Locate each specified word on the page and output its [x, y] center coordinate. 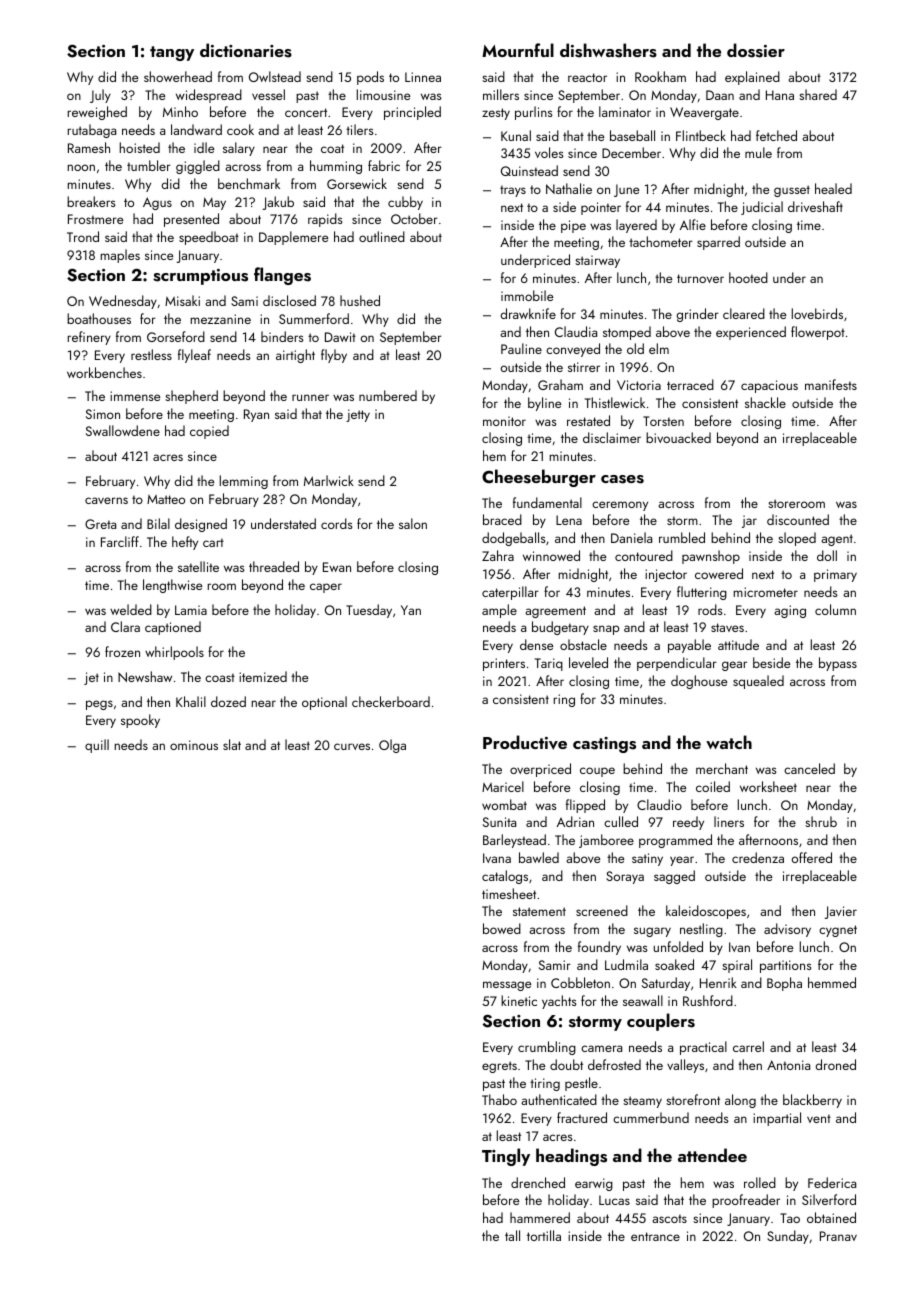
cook [240, 129]
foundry [599, 948]
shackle [765, 402]
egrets [499, 1067]
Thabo [499, 1099]
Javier [841, 912]
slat [232, 744]
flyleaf [194, 356]
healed [833, 188]
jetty [358, 415]
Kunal [516, 135]
